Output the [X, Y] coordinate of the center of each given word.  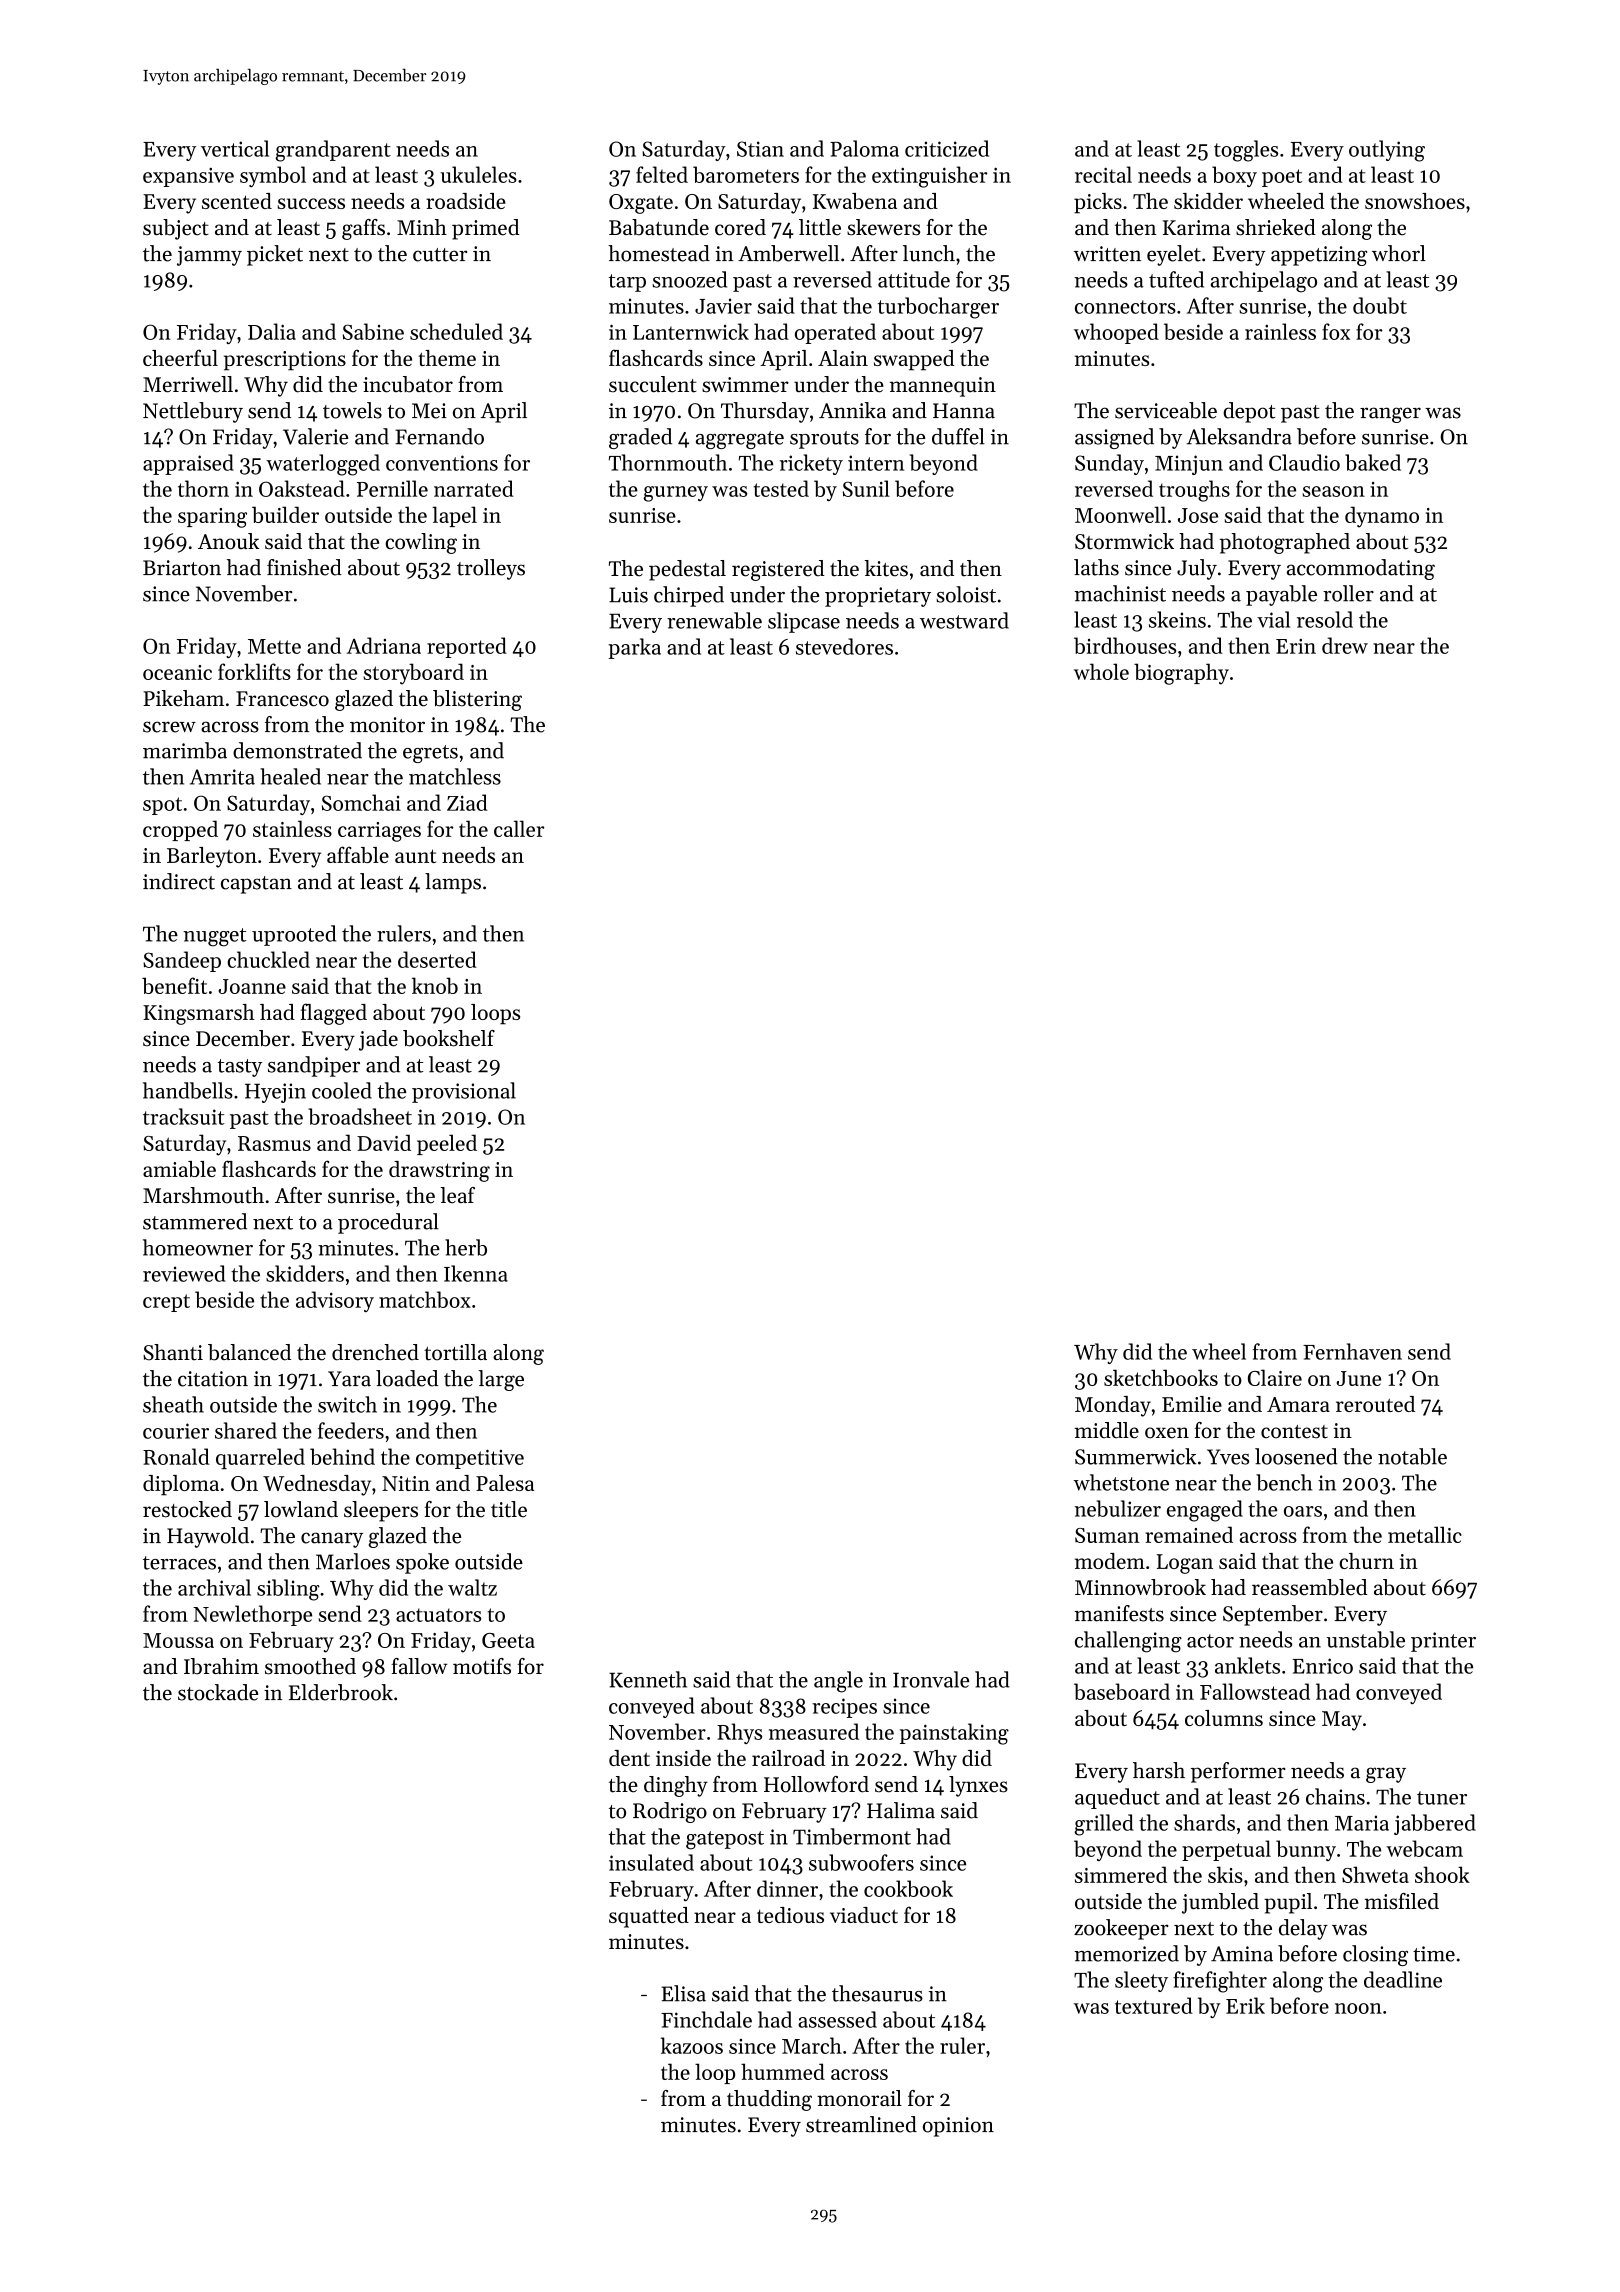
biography [1181, 674]
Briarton [182, 568]
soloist [966, 594]
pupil [1288, 1903]
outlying [1387, 151]
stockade [218, 1692]
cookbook [908, 1888]
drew [1345, 645]
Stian [760, 149]
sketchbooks [1161, 1377]
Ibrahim [221, 1666]
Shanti [173, 1352]
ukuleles [478, 174]
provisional [464, 1092]
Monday [1113, 1406]
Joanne [252, 986]
